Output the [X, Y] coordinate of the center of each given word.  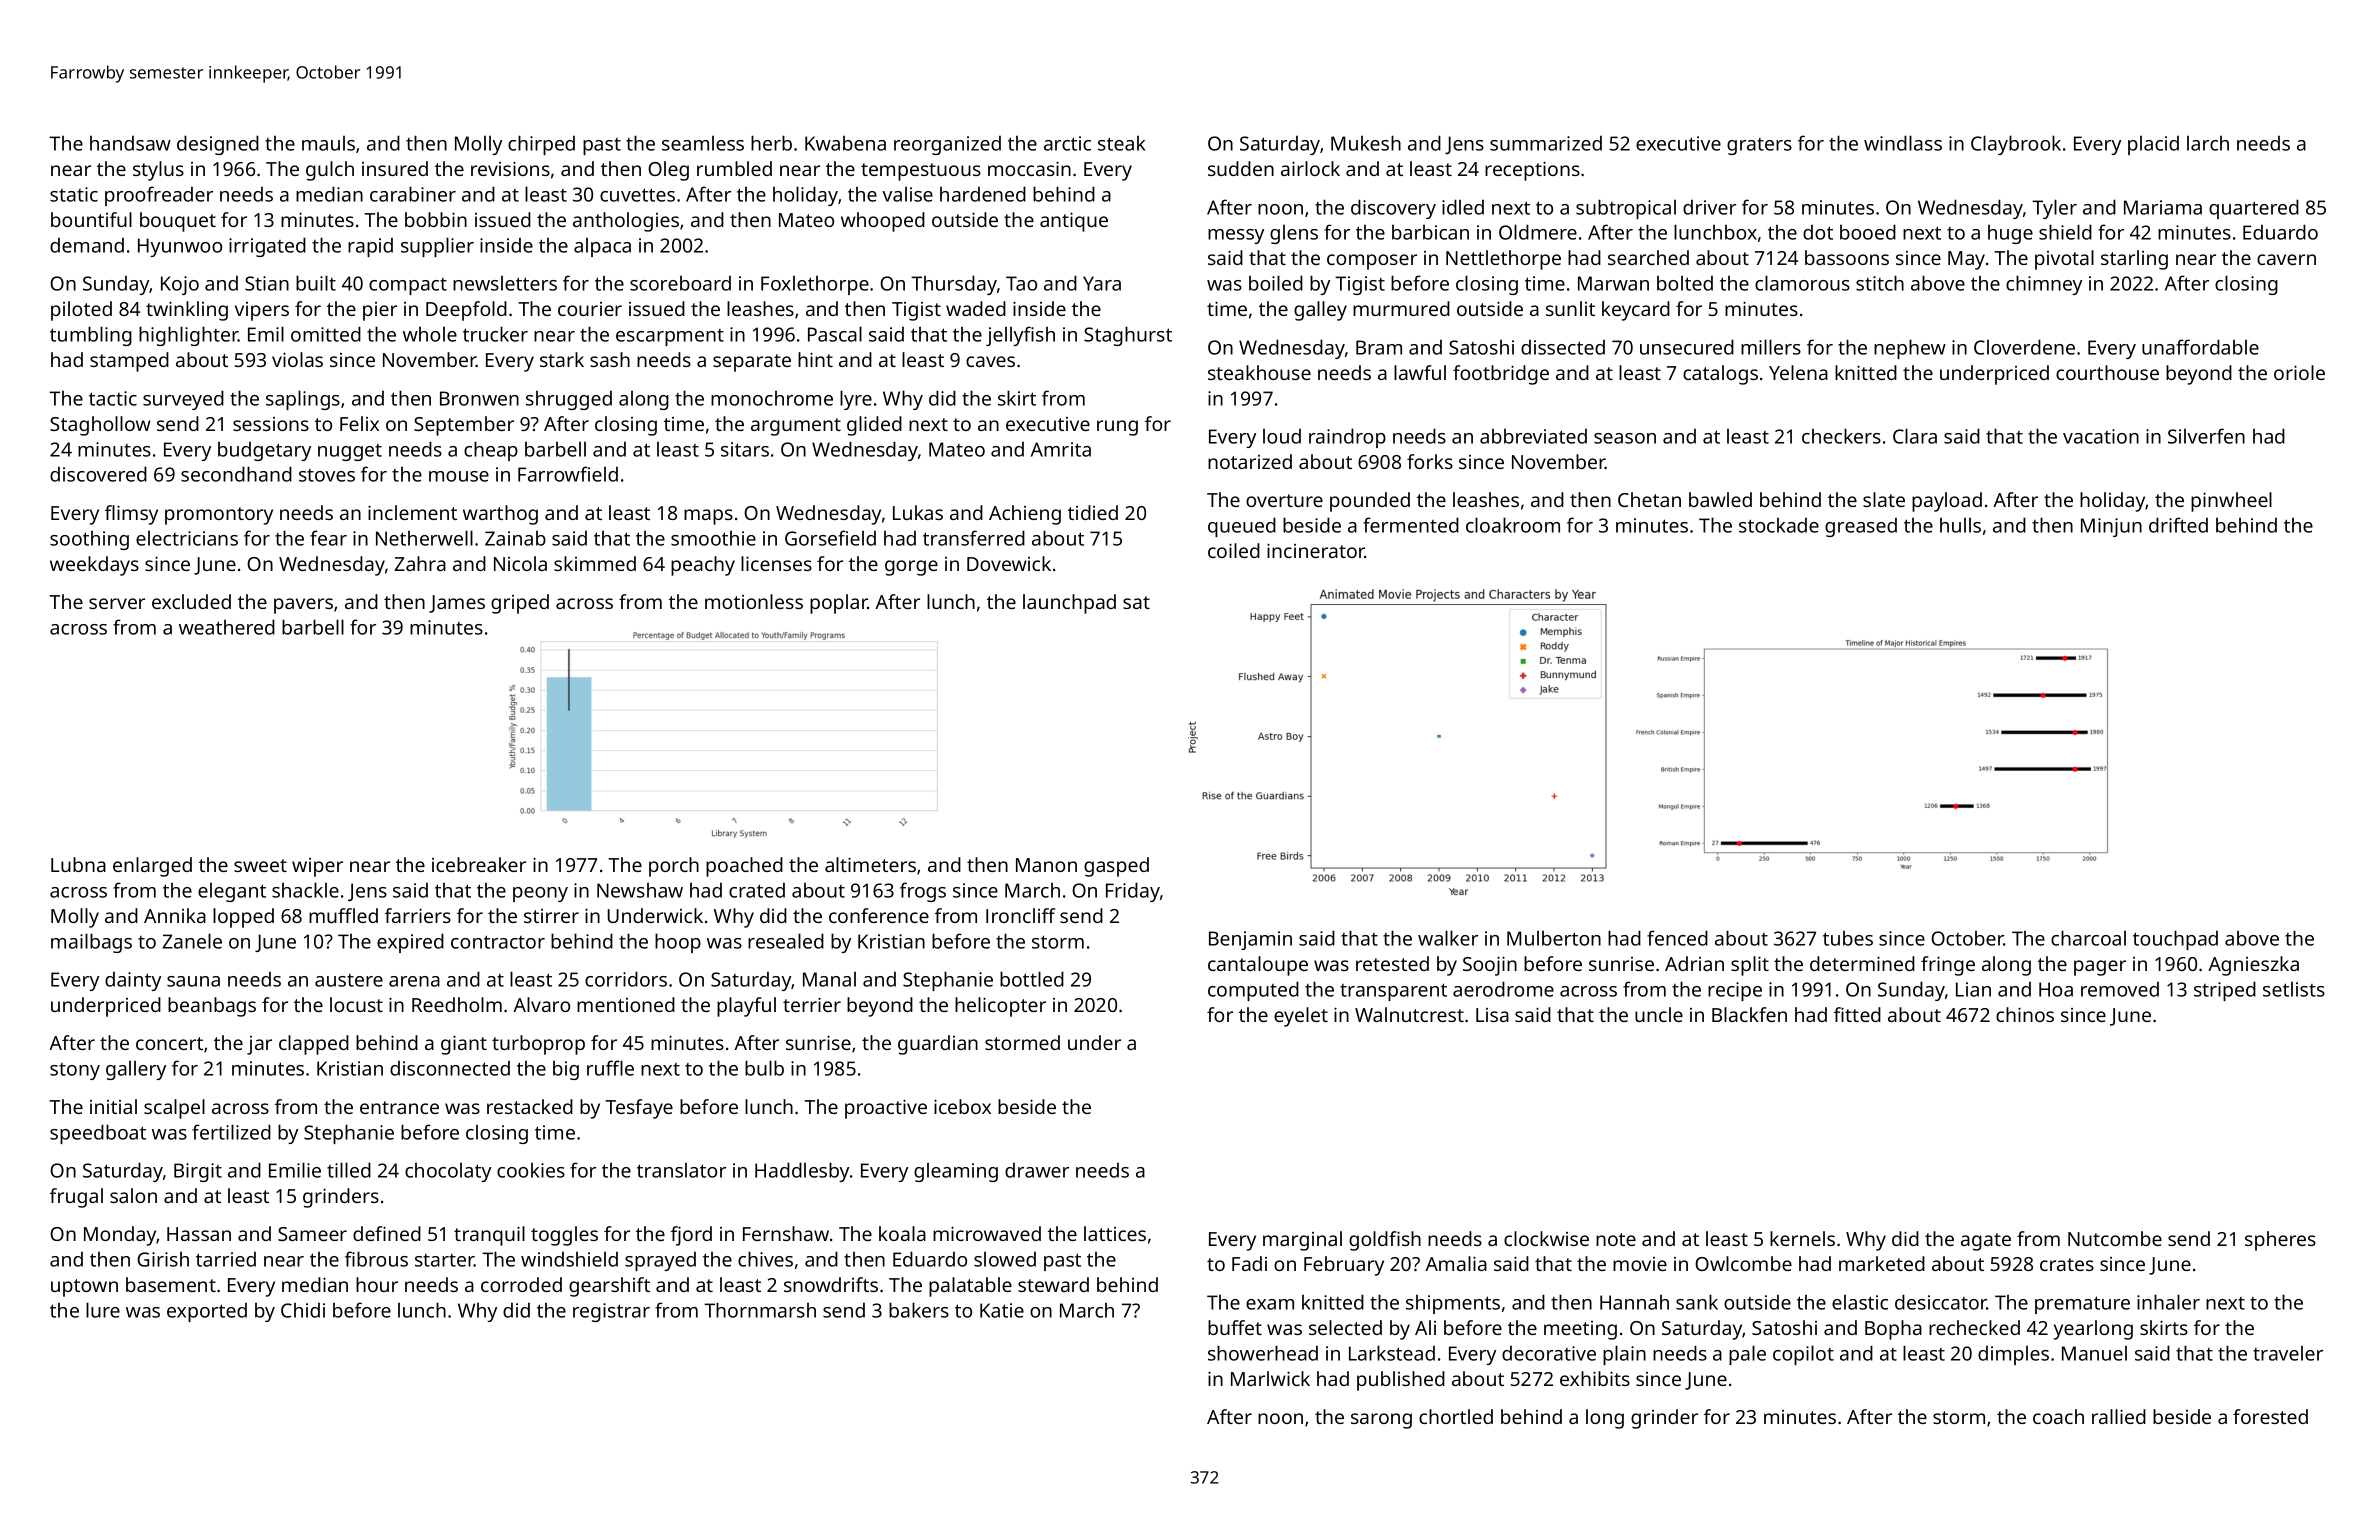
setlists [2294, 989]
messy [1236, 236]
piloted [81, 311]
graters [1759, 146]
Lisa [1492, 1015]
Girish [163, 1259]
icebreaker [479, 864]
